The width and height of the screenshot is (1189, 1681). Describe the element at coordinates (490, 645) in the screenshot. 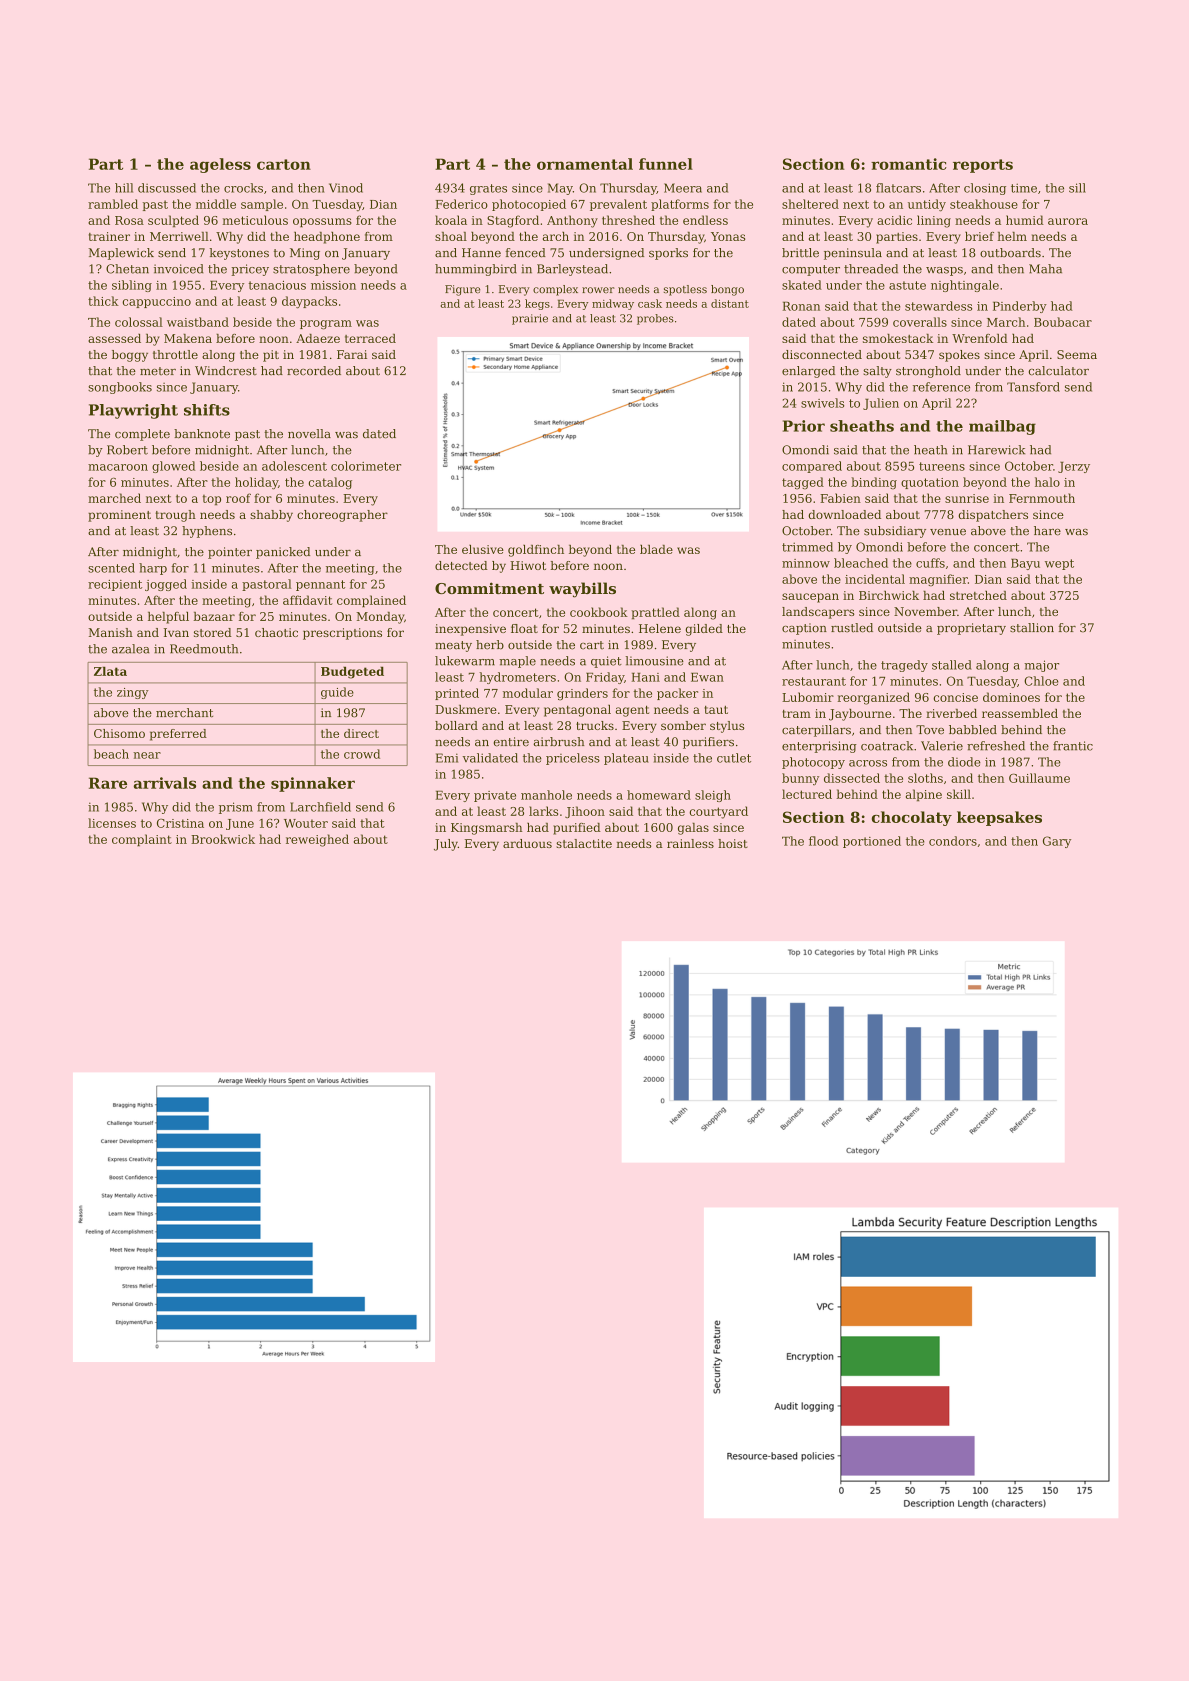

I see `herb` at that location.
